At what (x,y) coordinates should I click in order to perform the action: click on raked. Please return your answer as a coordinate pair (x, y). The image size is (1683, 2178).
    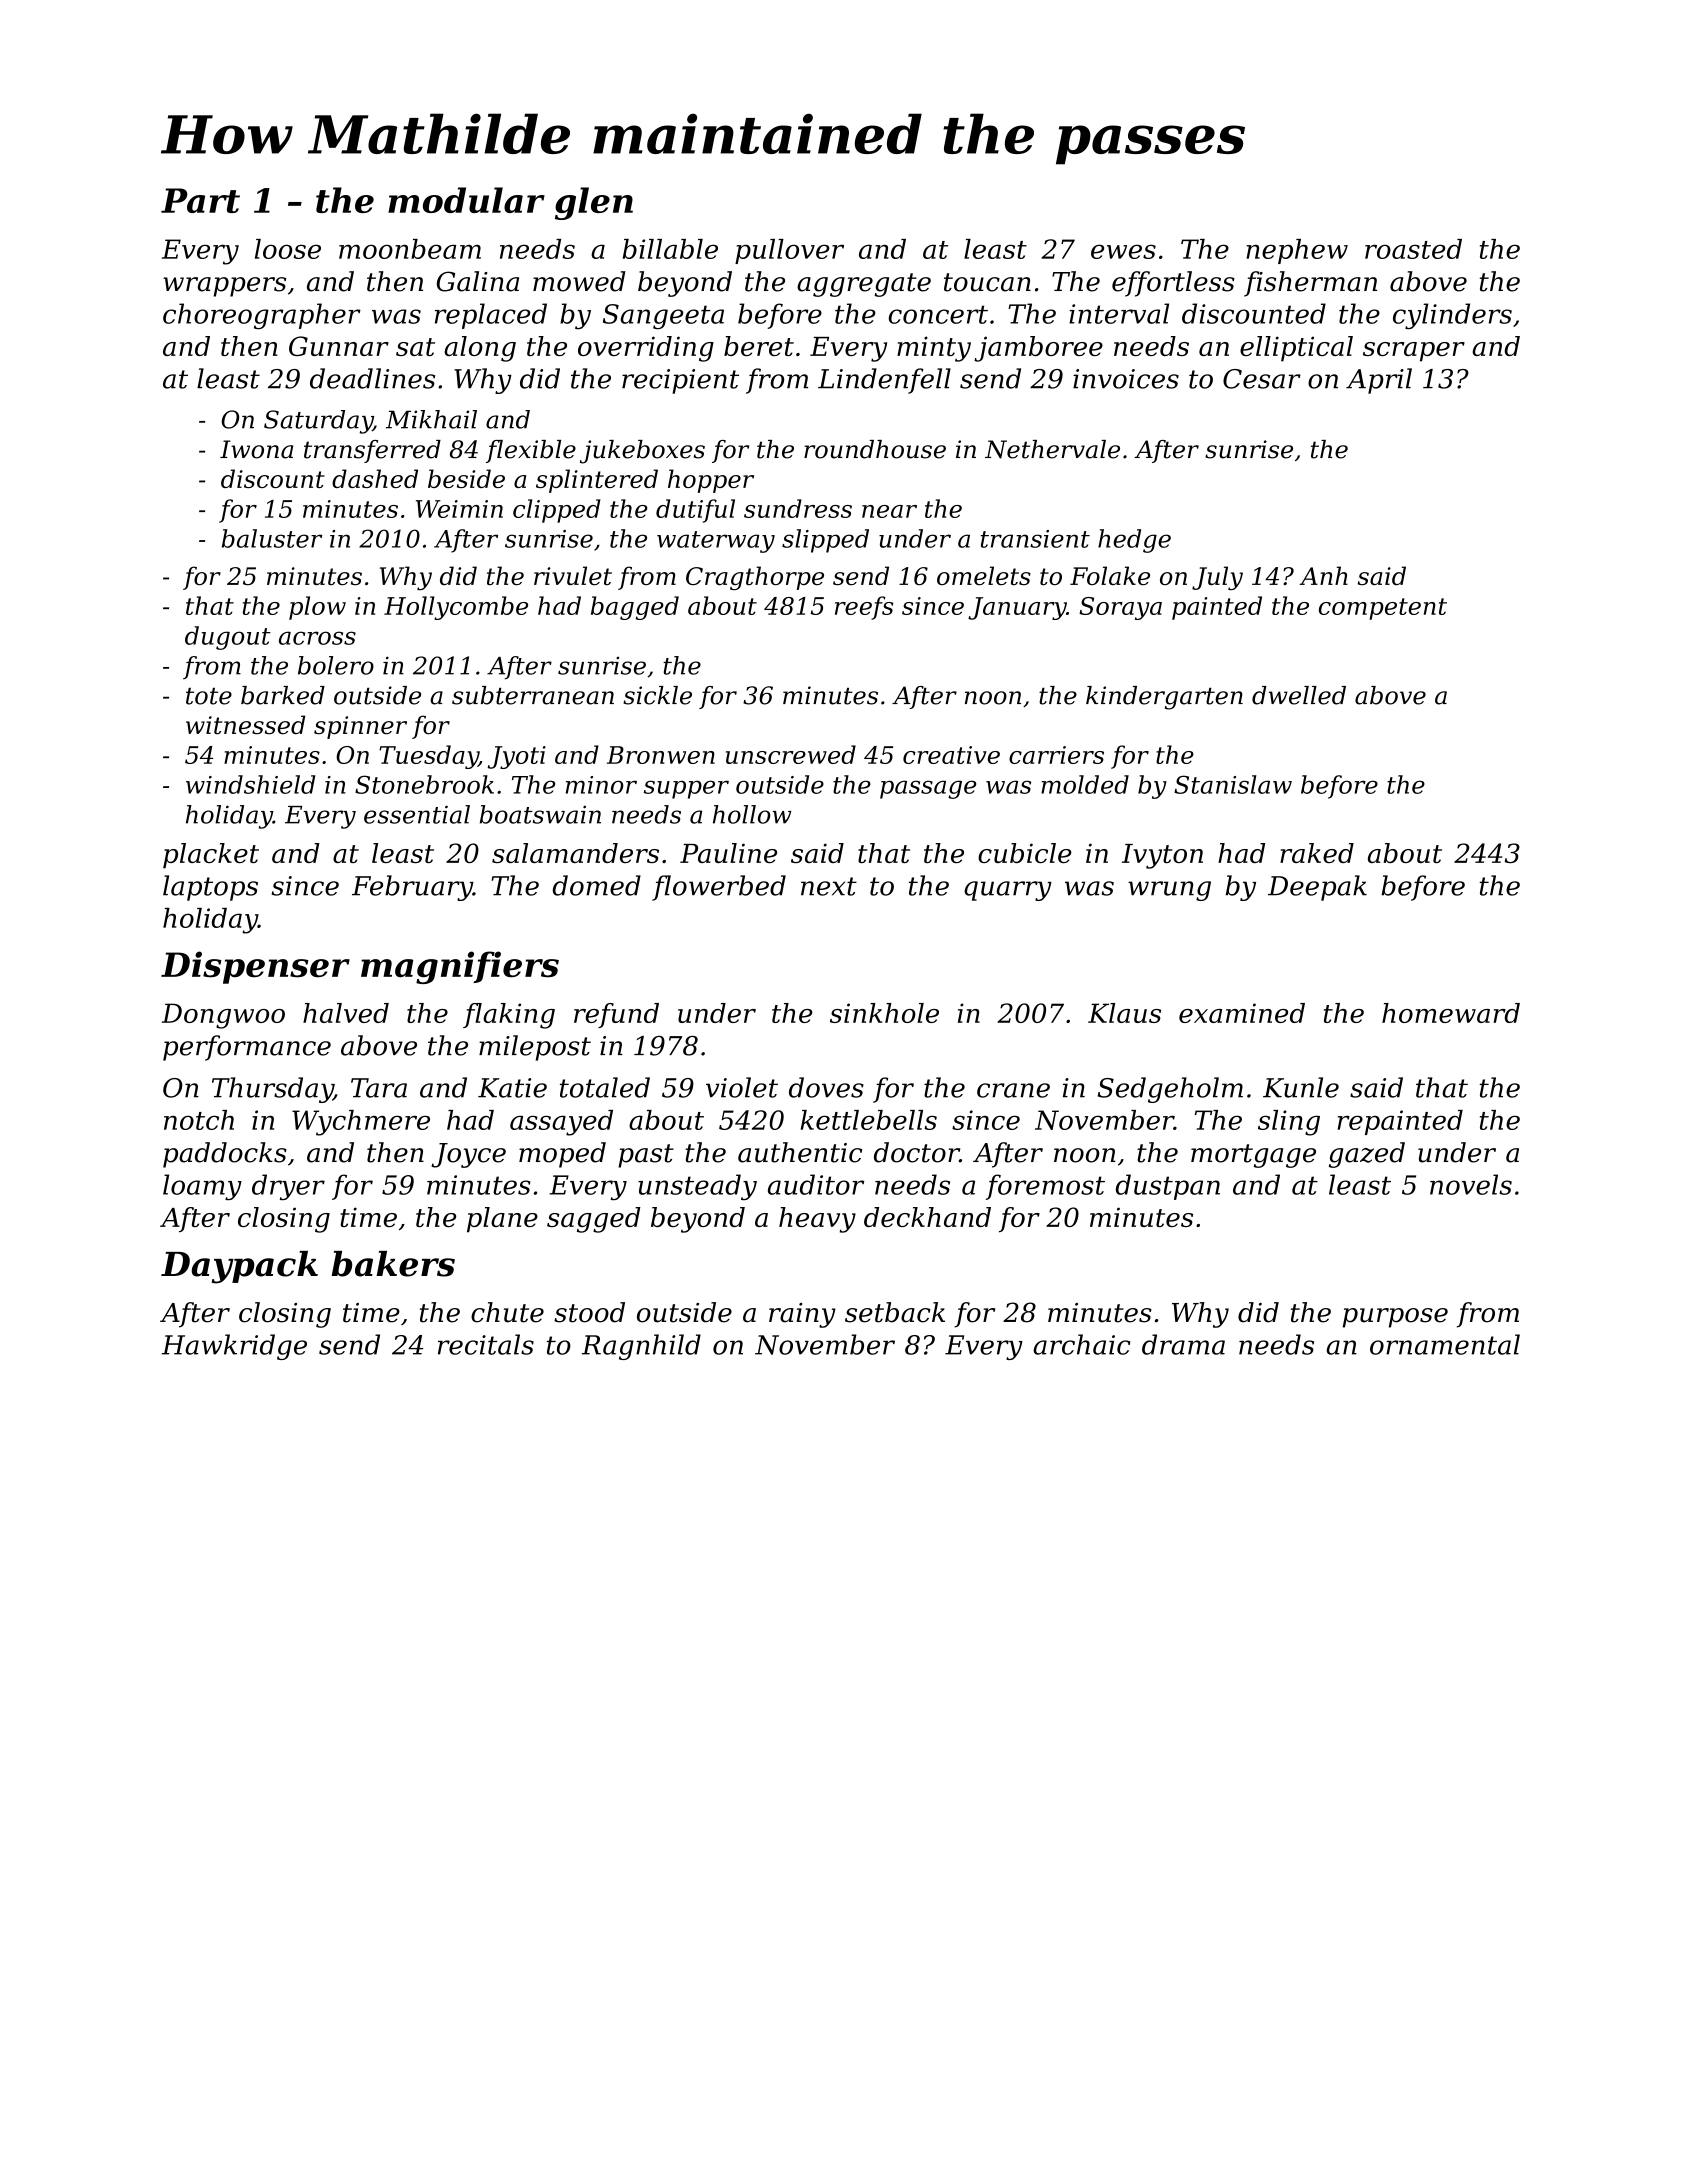
    Looking at the image, I should click on (1317, 853).
